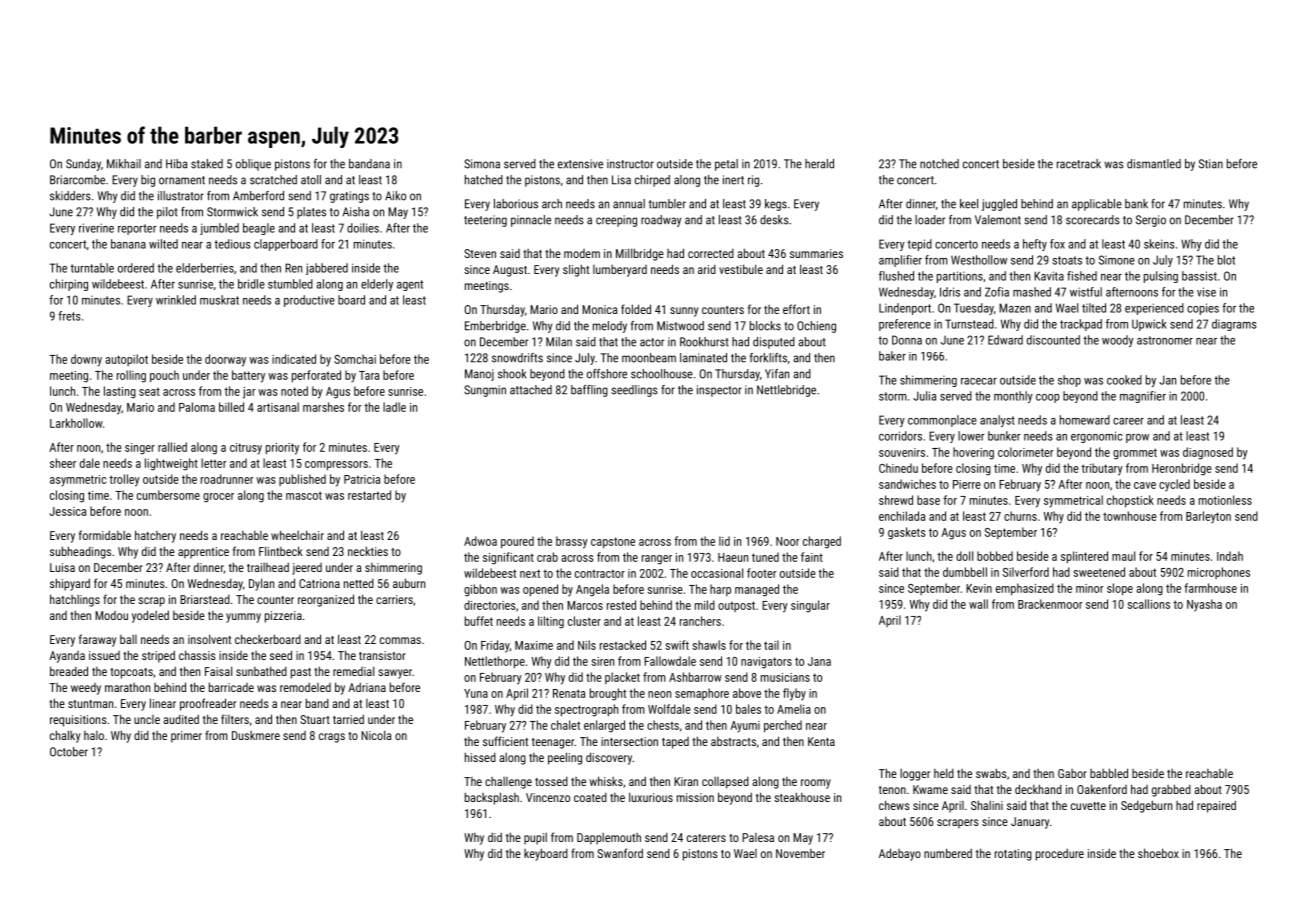 The height and width of the screenshot is (924, 1308). What do you see at coordinates (484, 180) in the screenshot?
I see `hatched` at bounding box center [484, 180].
